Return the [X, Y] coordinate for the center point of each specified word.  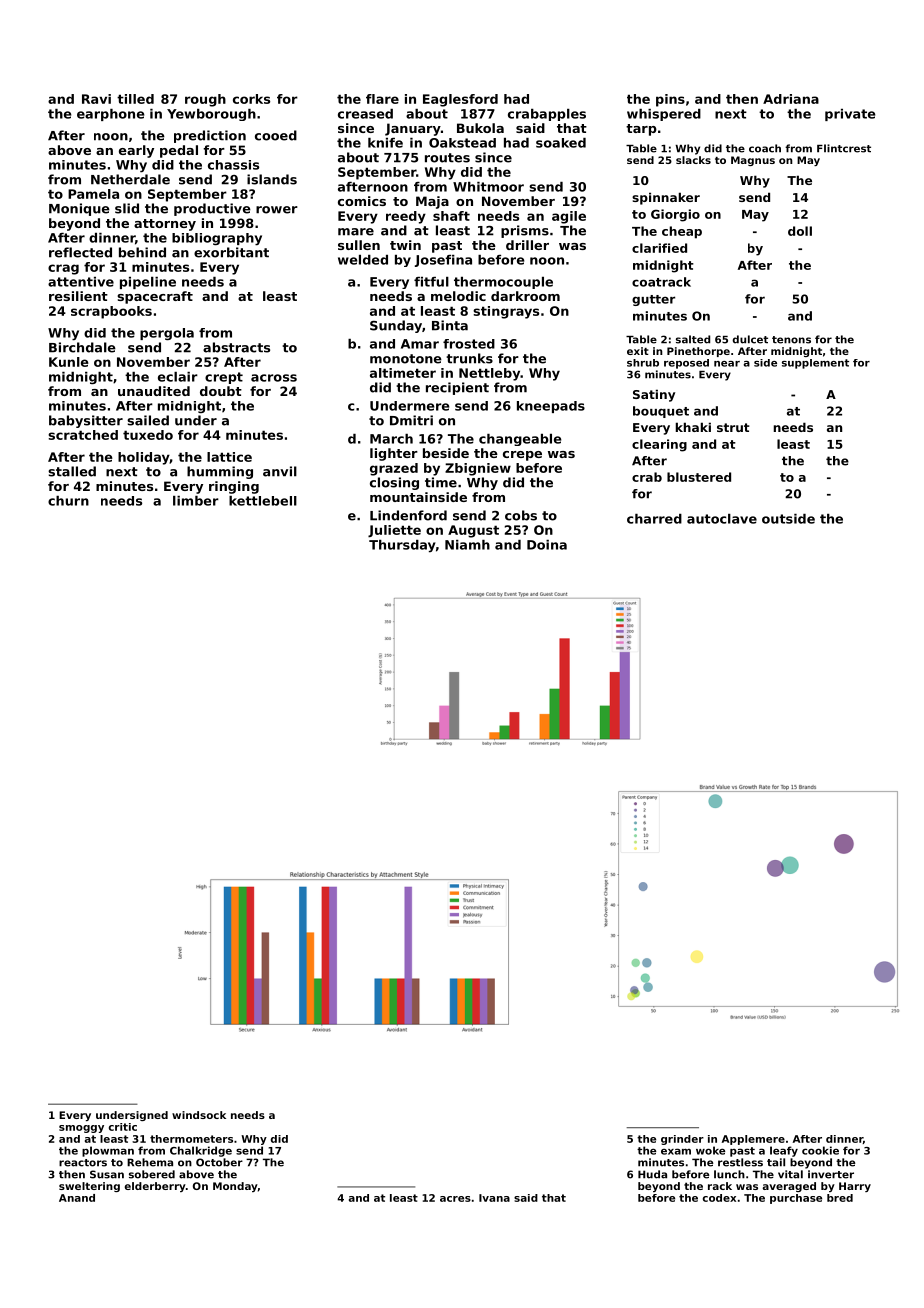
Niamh [467, 545]
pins [670, 100]
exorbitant [231, 252]
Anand [77, 1198]
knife [385, 143]
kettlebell [263, 501]
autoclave [722, 519]
